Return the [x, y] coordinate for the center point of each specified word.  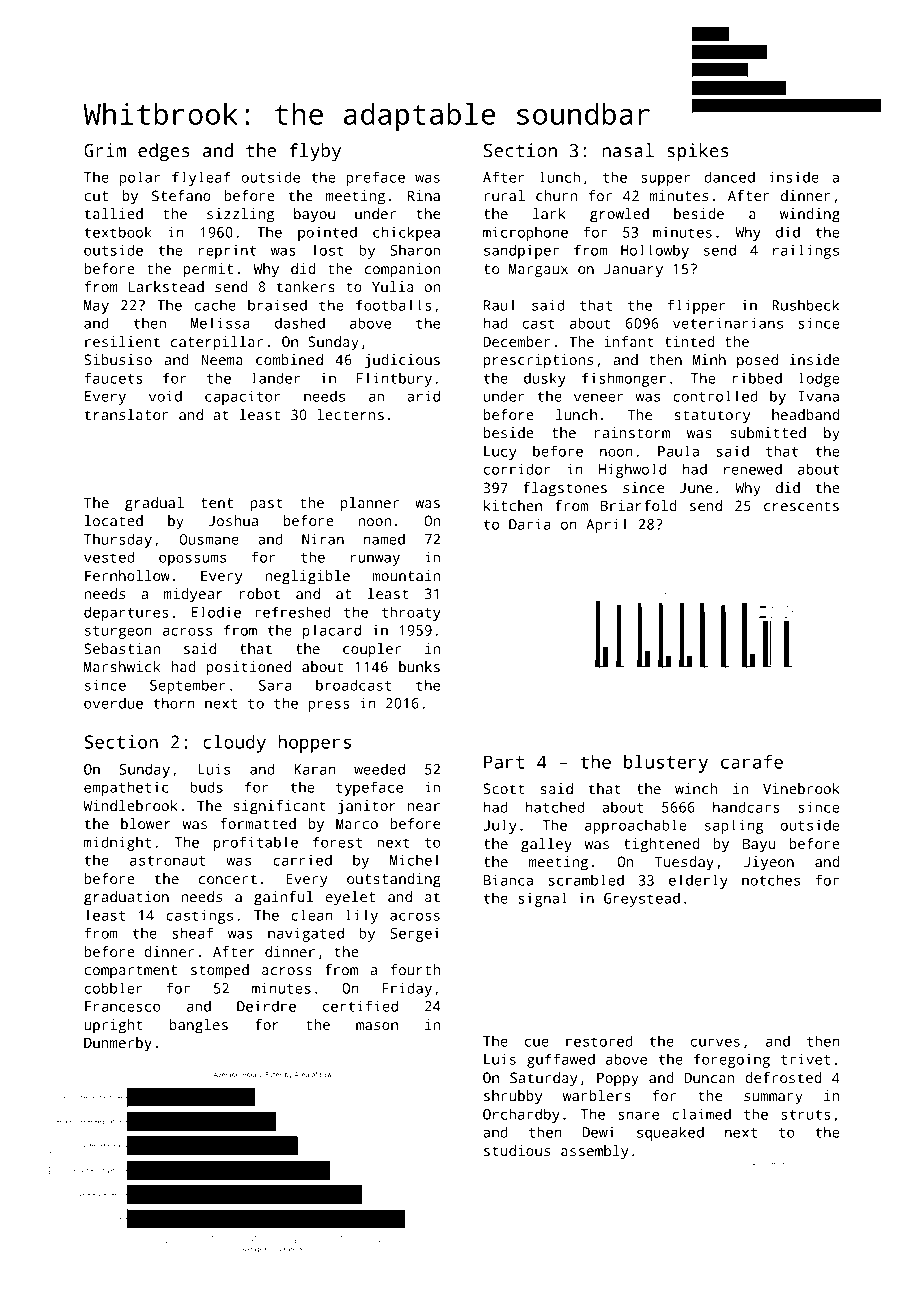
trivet [805, 1059]
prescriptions [538, 361]
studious [517, 1150]
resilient [122, 341]
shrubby [513, 1097]
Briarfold [639, 505]
